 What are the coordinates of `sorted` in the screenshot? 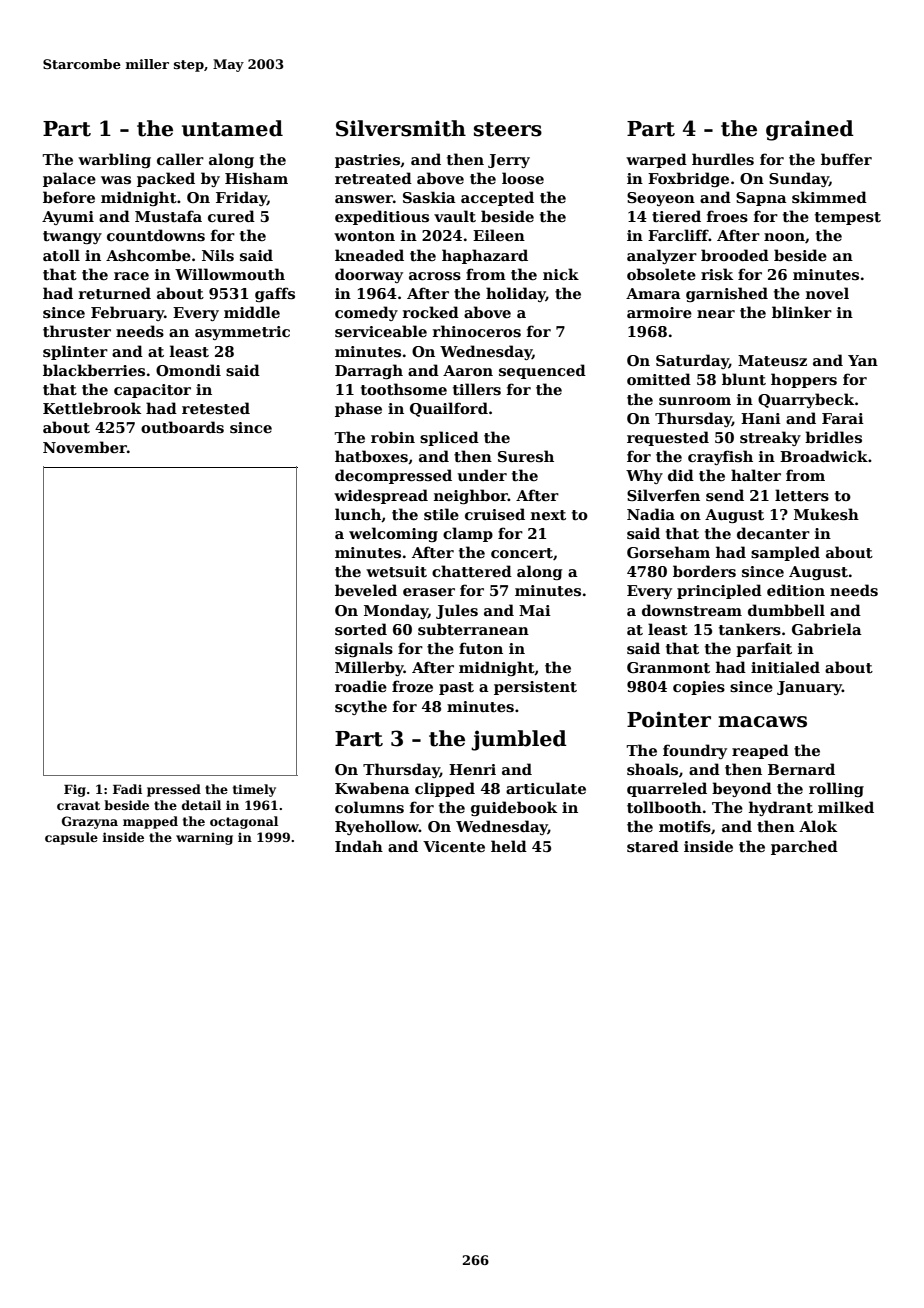 It's located at (361, 629).
